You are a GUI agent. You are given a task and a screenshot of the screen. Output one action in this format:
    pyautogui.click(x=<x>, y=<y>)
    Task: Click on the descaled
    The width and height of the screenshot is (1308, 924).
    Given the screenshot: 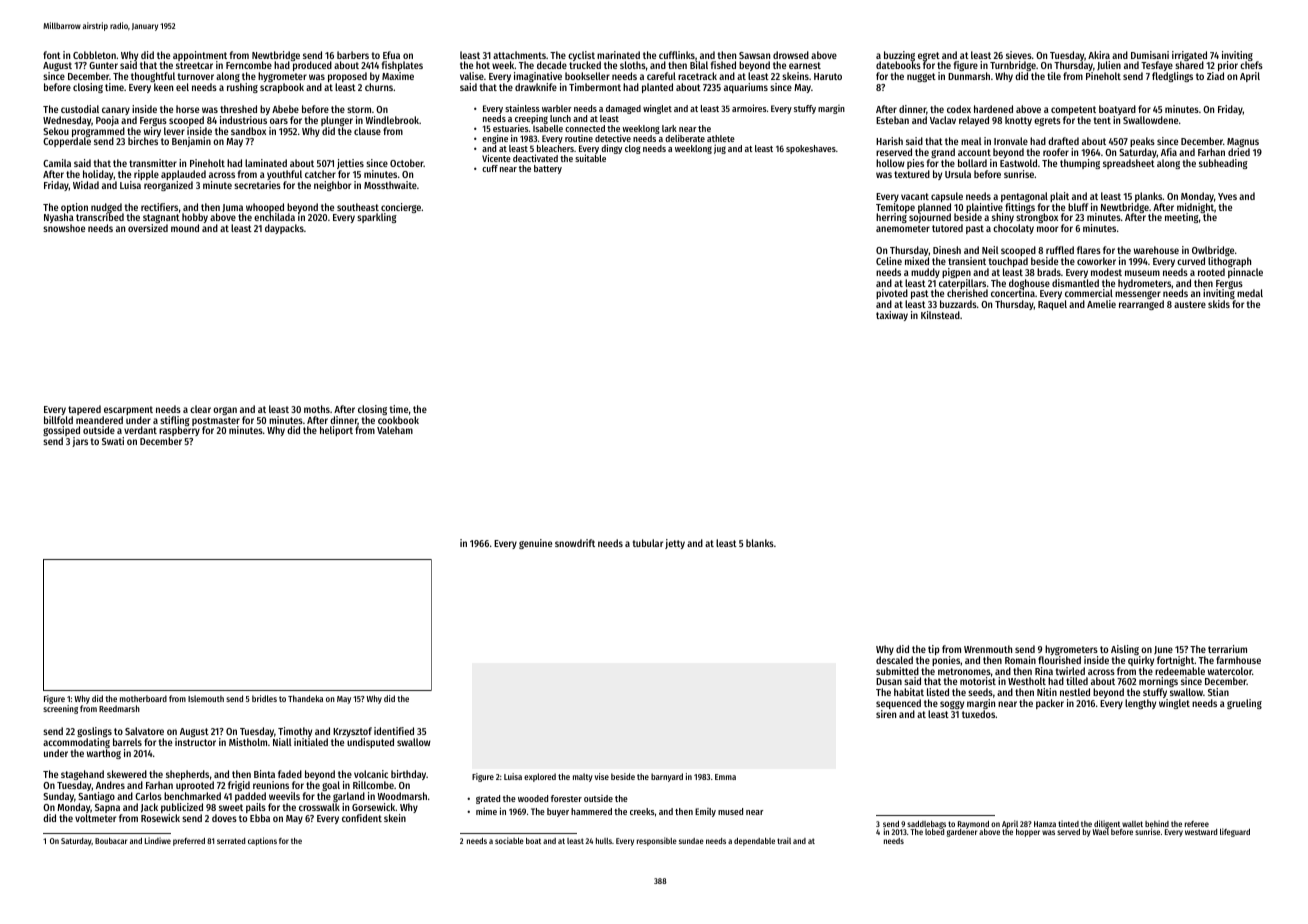 What is the action you would take?
    pyautogui.click(x=894, y=660)
